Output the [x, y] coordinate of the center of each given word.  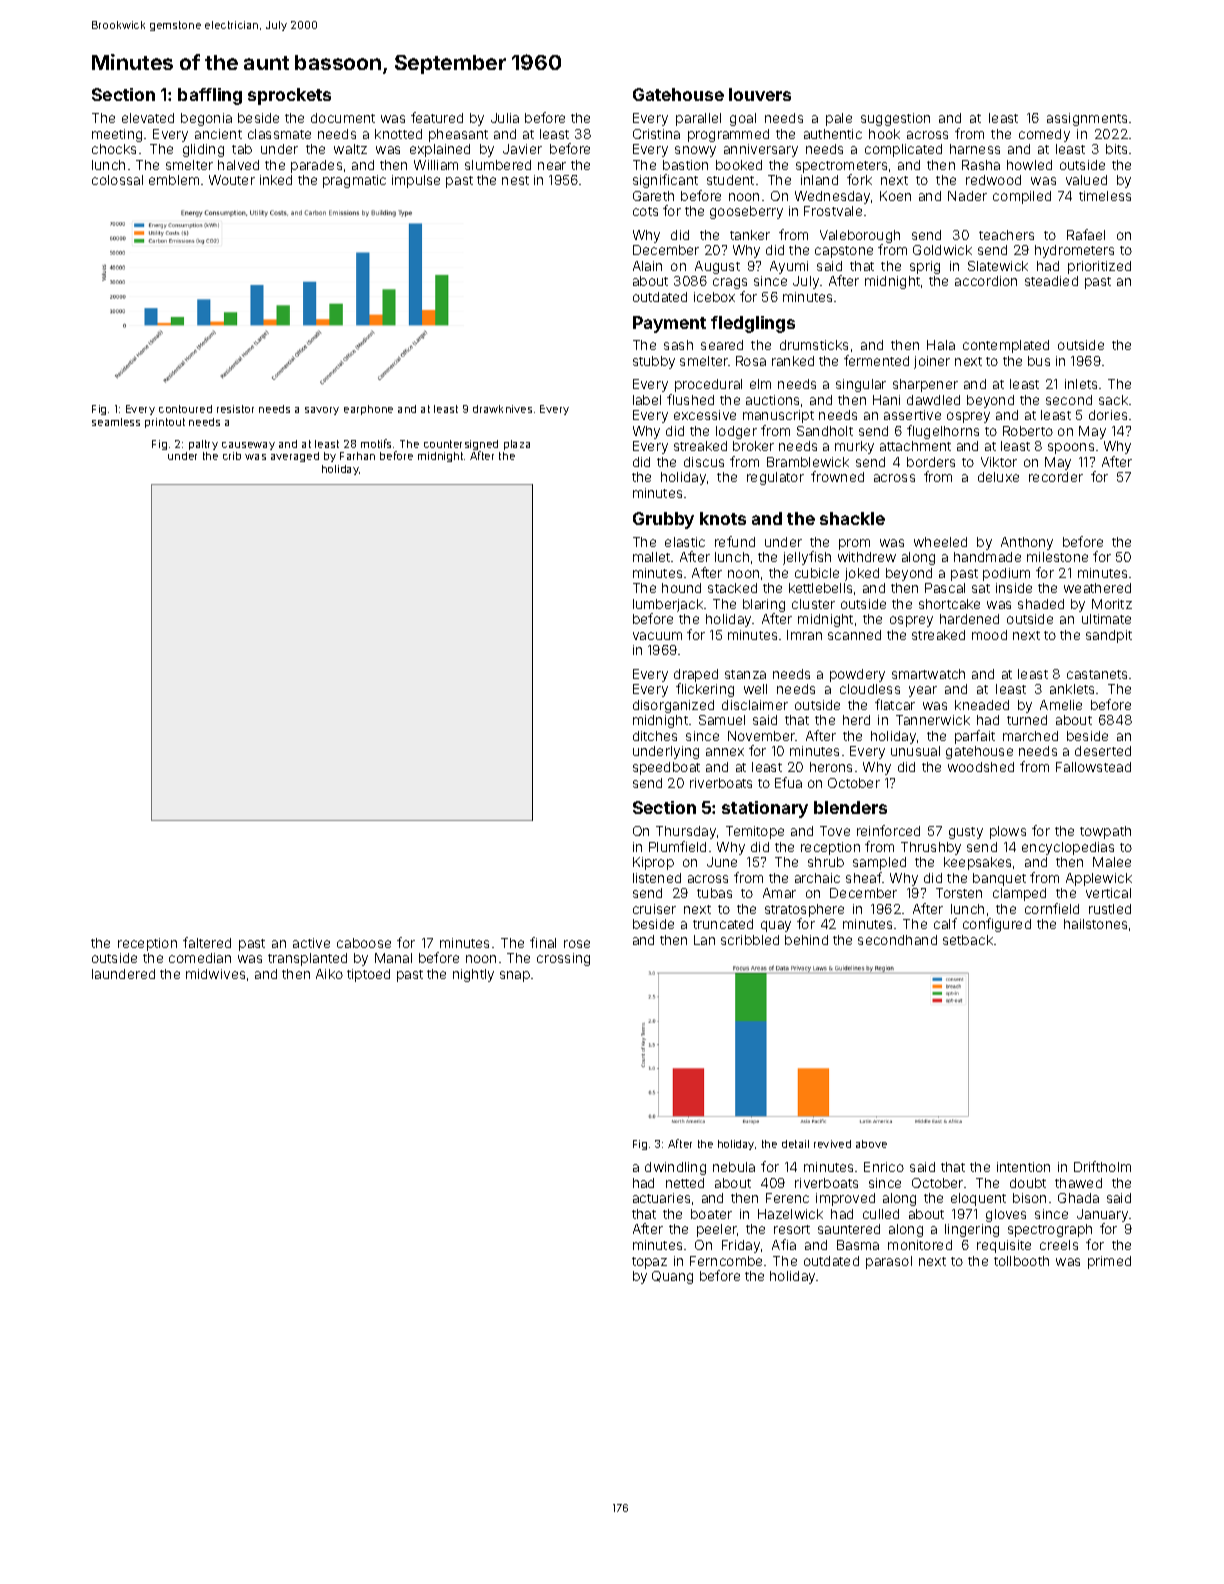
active [311, 943]
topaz [649, 1263]
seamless [116, 422]
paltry [203, 445]
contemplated [1006, 346]
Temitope [755, 832]
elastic [685, 542]
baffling [210, 96]
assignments [1087, 119]
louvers [760, 94]
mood [989, 635]
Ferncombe [726, 1261]
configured [997, 925]
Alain [647, 266]
